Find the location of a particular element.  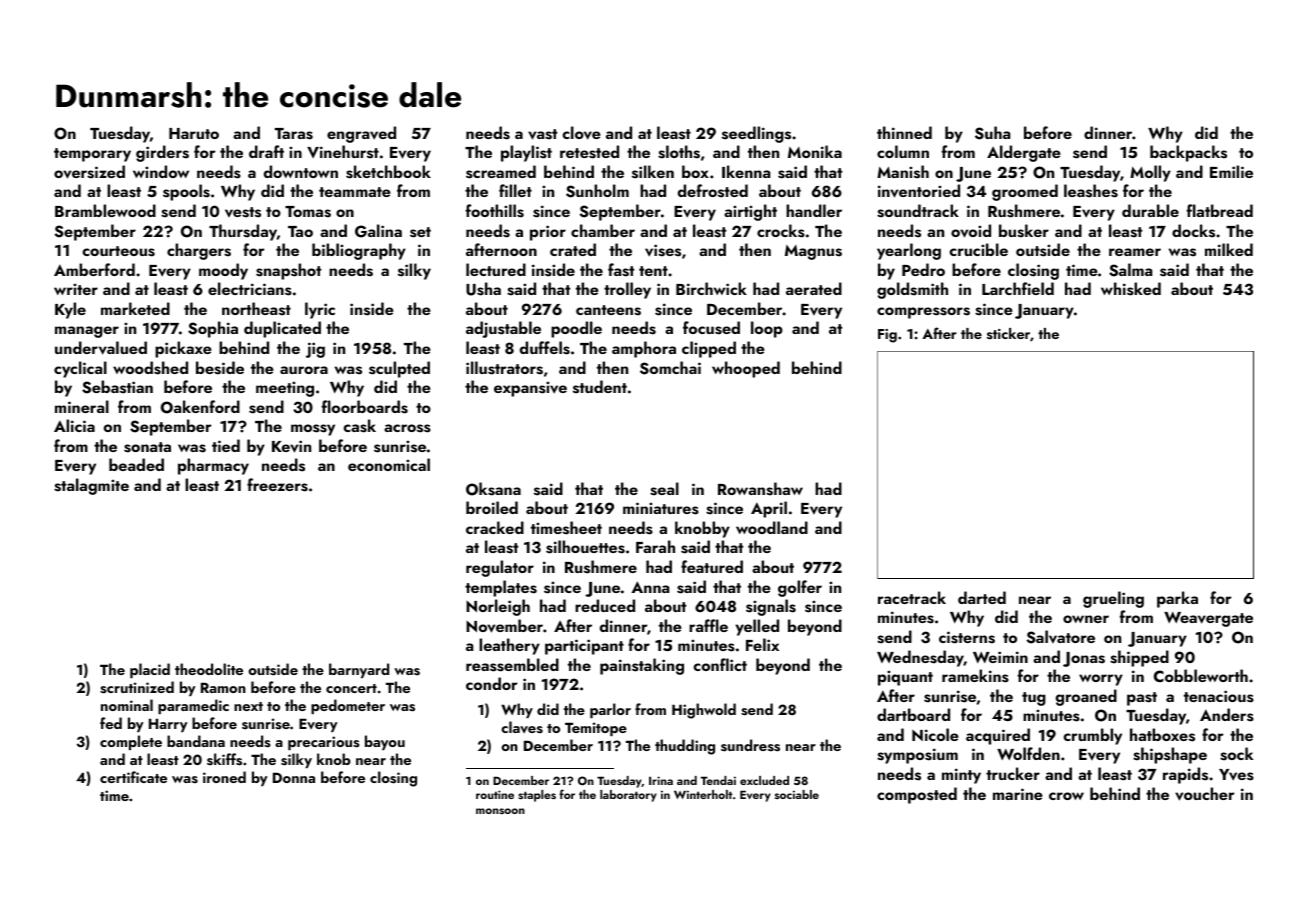

Magnus is located at coordinates (813, 252).
